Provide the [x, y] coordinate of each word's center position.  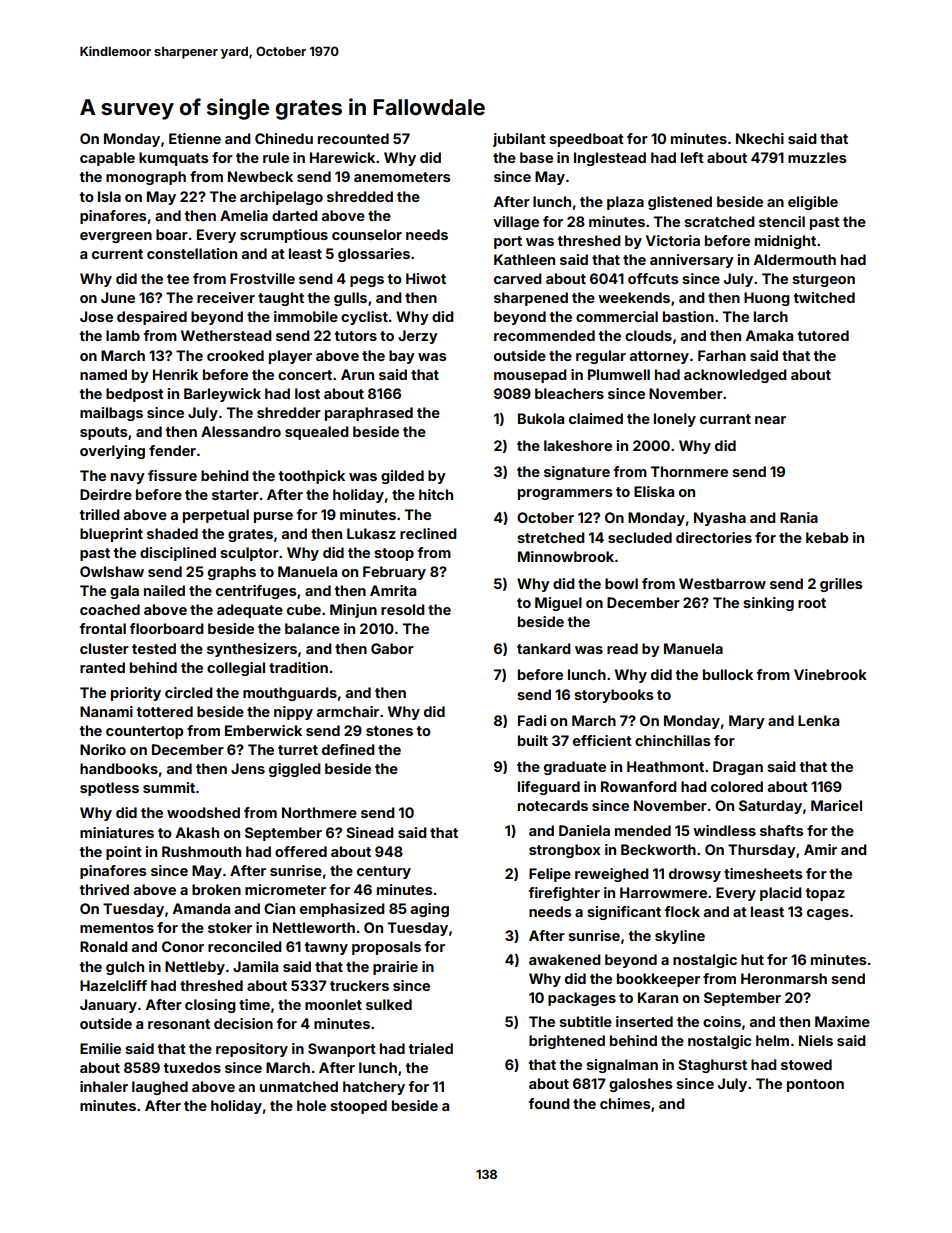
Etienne [195, 138]
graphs [232, 573]
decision [243, 1023]
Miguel [558, 604]
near [770, 420]
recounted [353, 138]
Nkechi [760, 138]
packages [582, 999]
